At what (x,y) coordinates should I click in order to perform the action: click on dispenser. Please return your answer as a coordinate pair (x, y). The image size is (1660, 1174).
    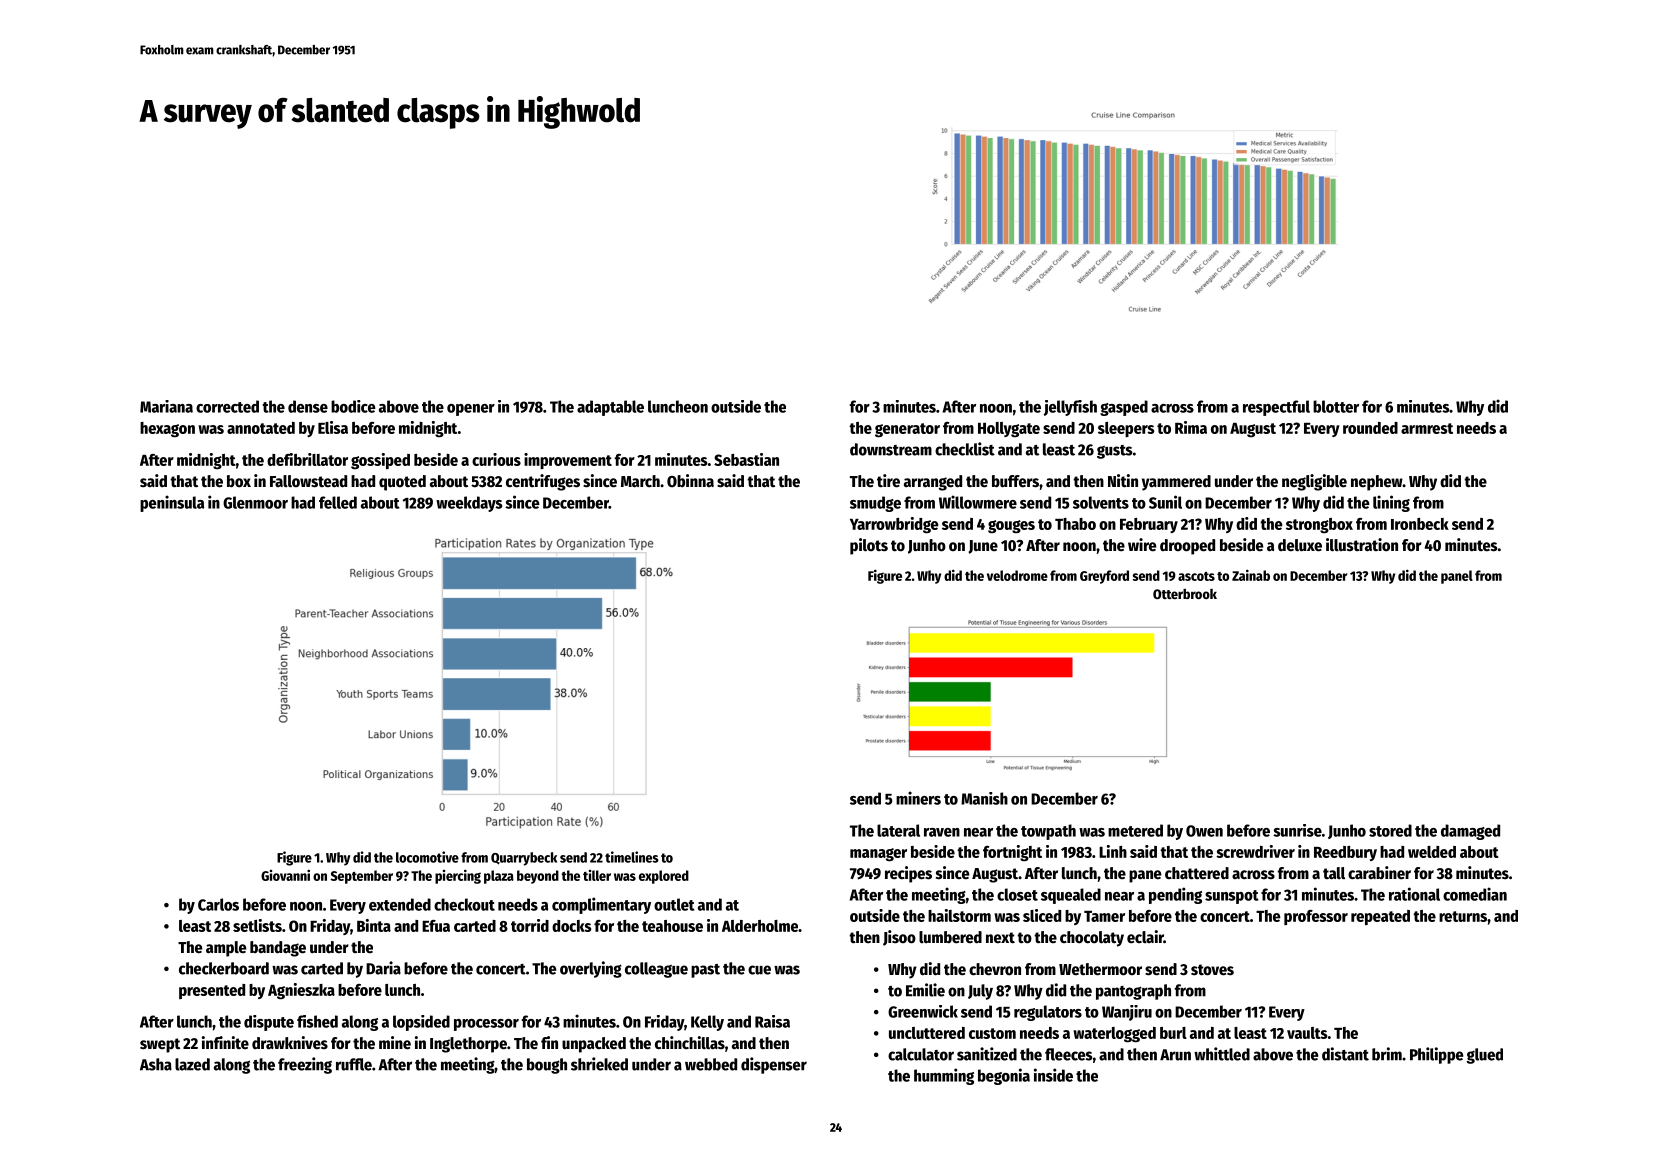
    Looking at the image, I should click on (774, 1065).
